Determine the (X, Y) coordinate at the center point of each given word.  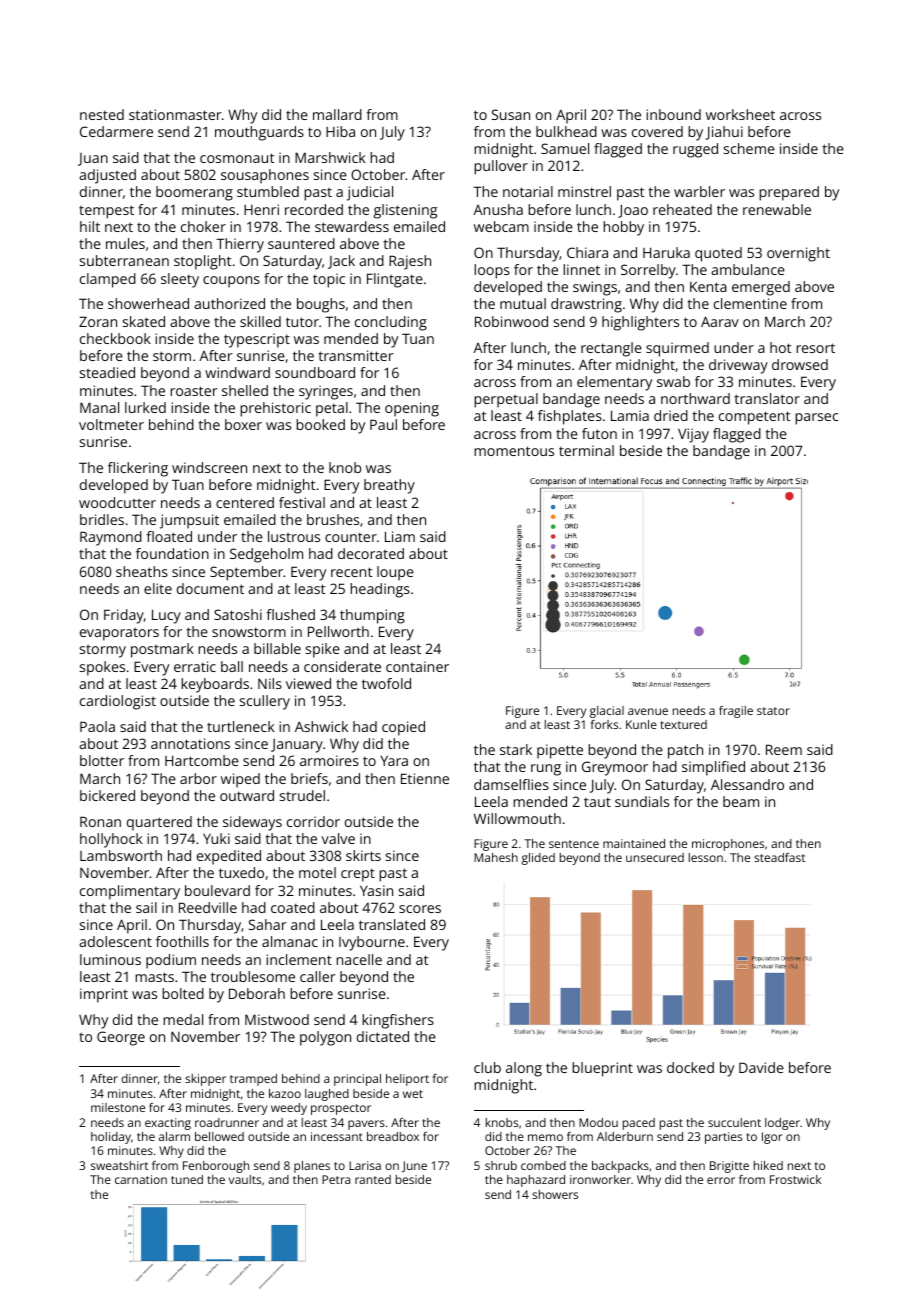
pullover (501, 167)
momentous (514, 451)
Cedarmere (116, 131)
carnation (141, 1179)
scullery (265, 702)
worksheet (740, 114)
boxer (243, 424)
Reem (784, 749)
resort (815, 348)
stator (773, 711)
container (417, 666)
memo (545, 1137)
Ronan (100, 821)
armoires (329, 760)
